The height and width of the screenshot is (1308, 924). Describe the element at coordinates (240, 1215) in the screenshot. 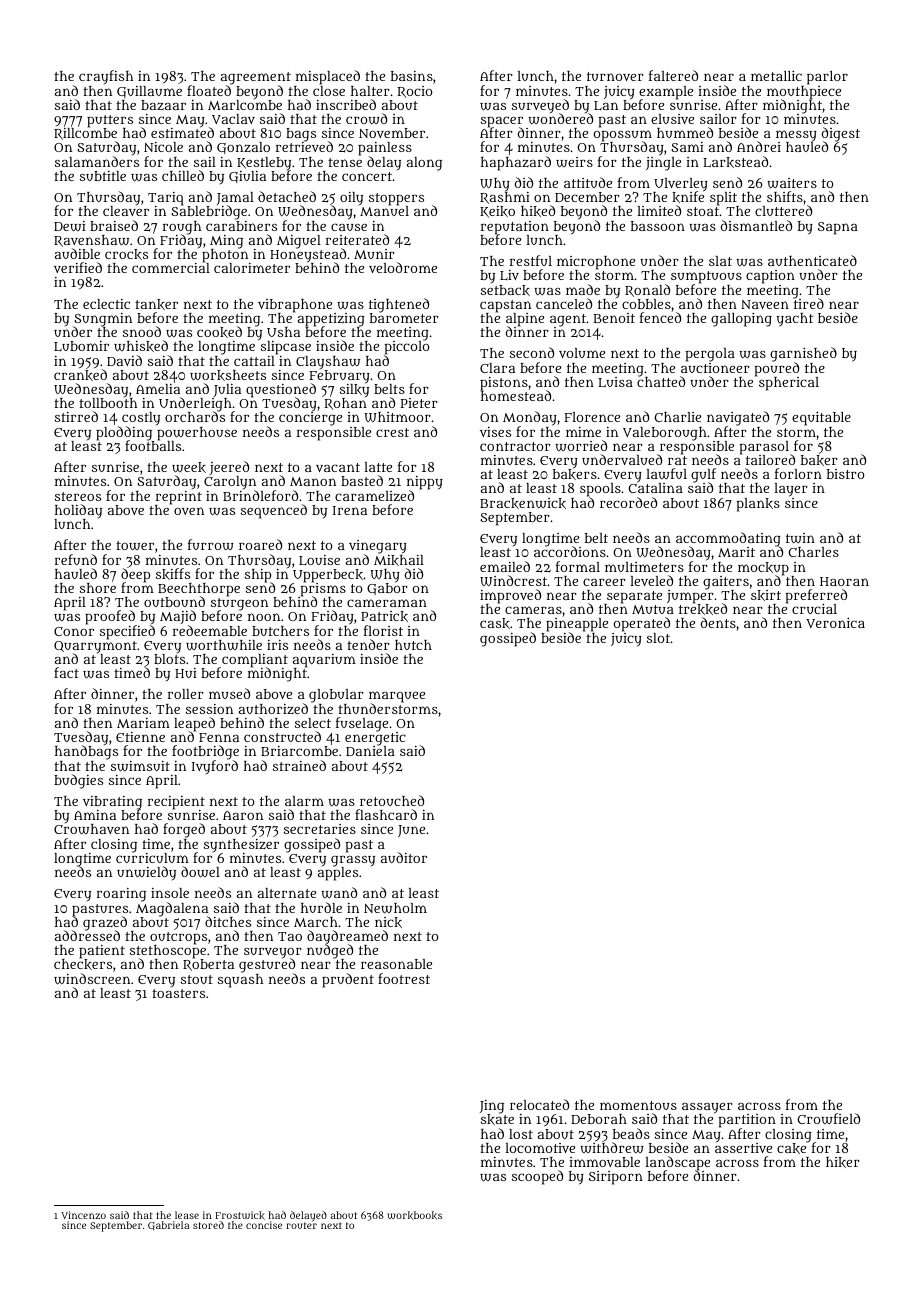

I see `Frostwick` at that location.
